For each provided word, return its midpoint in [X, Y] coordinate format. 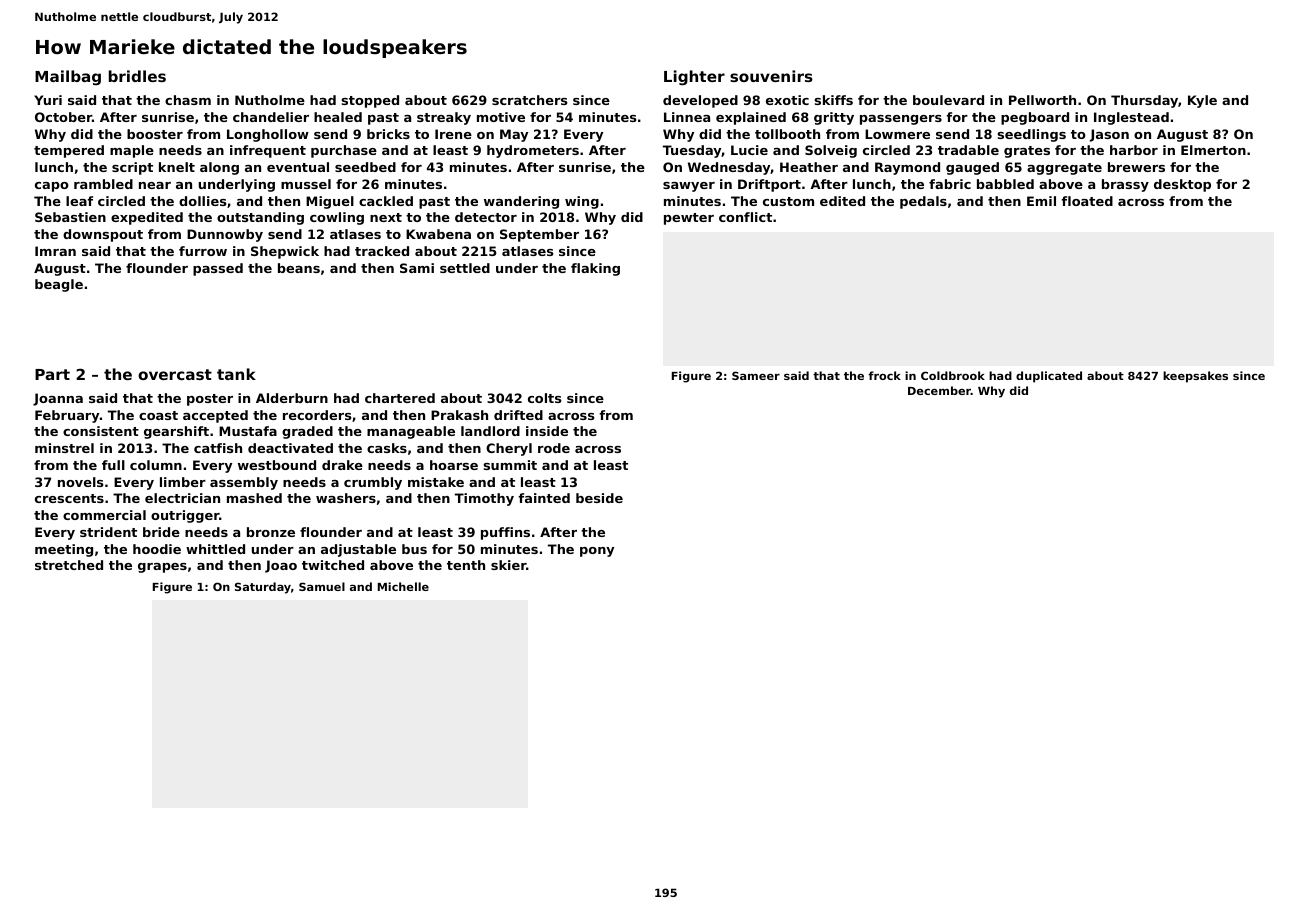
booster [155, 134]
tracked [382, 251]
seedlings [1032, 135]
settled [465, 268]
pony [597, 552]
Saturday [263, 588]
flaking [595, 269]
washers [346, 498]
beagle [59, 285]
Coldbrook [953, 375]
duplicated [1049, 377]
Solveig [831, 151]
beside [599, 498]
